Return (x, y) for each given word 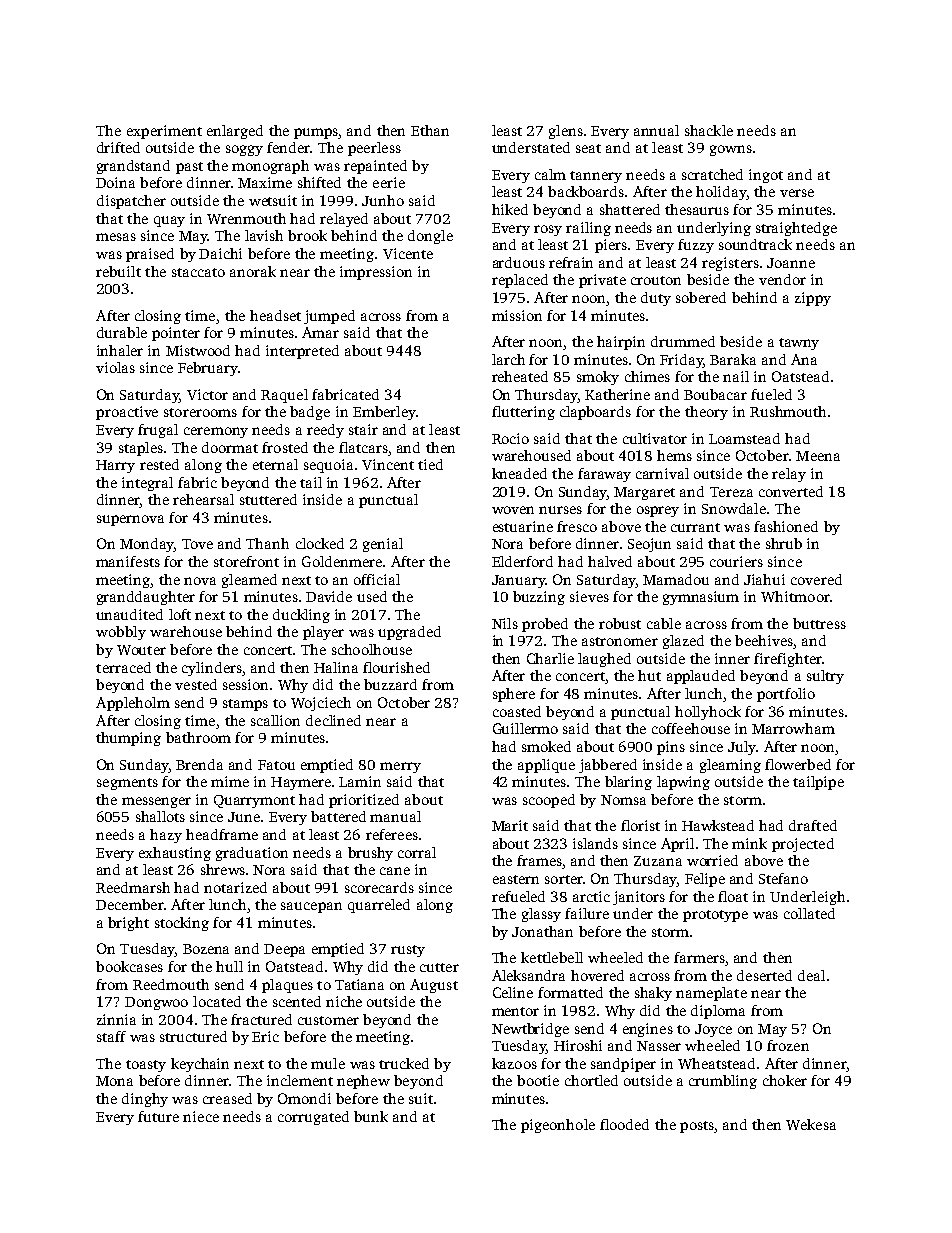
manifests (128, 561)
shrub (784, 543)
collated (809, 913)
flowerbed (798, 764)
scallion (275, 720)
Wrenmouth (246, 218)
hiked (510, 209)
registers (730, 264)
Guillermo (525, 728)
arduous (519, 262)
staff (111, 1036)
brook (307, 235)
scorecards (379, 887)
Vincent (388, 464)
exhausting (175, 854)
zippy (813, 299)
